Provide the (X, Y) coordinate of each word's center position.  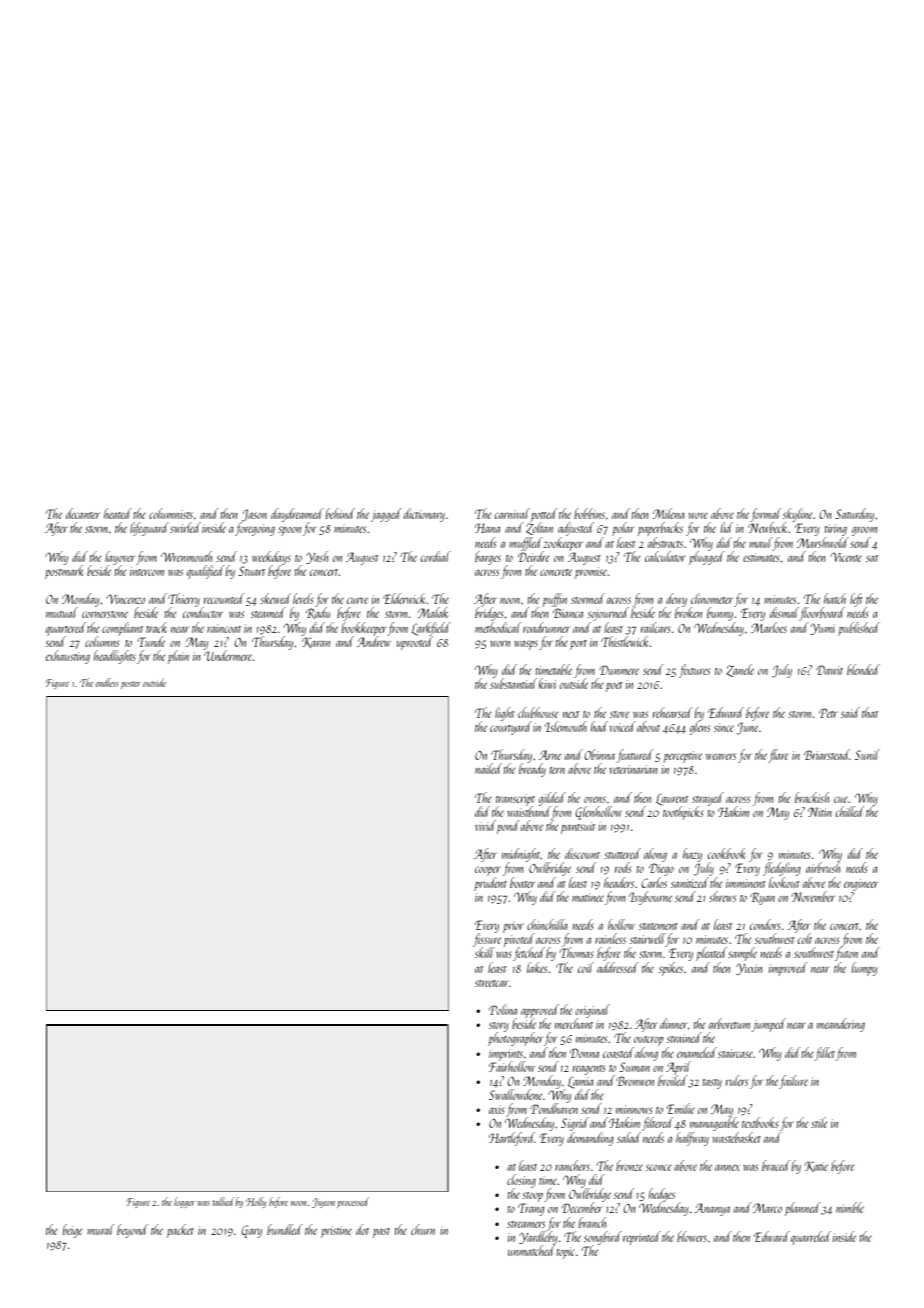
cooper (488, 871)
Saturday (854, 515)
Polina (503, 1009)
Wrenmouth (186, 556)
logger (184, 1202)
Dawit (829, 670)
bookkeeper (364, 629)
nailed (488, 768)
